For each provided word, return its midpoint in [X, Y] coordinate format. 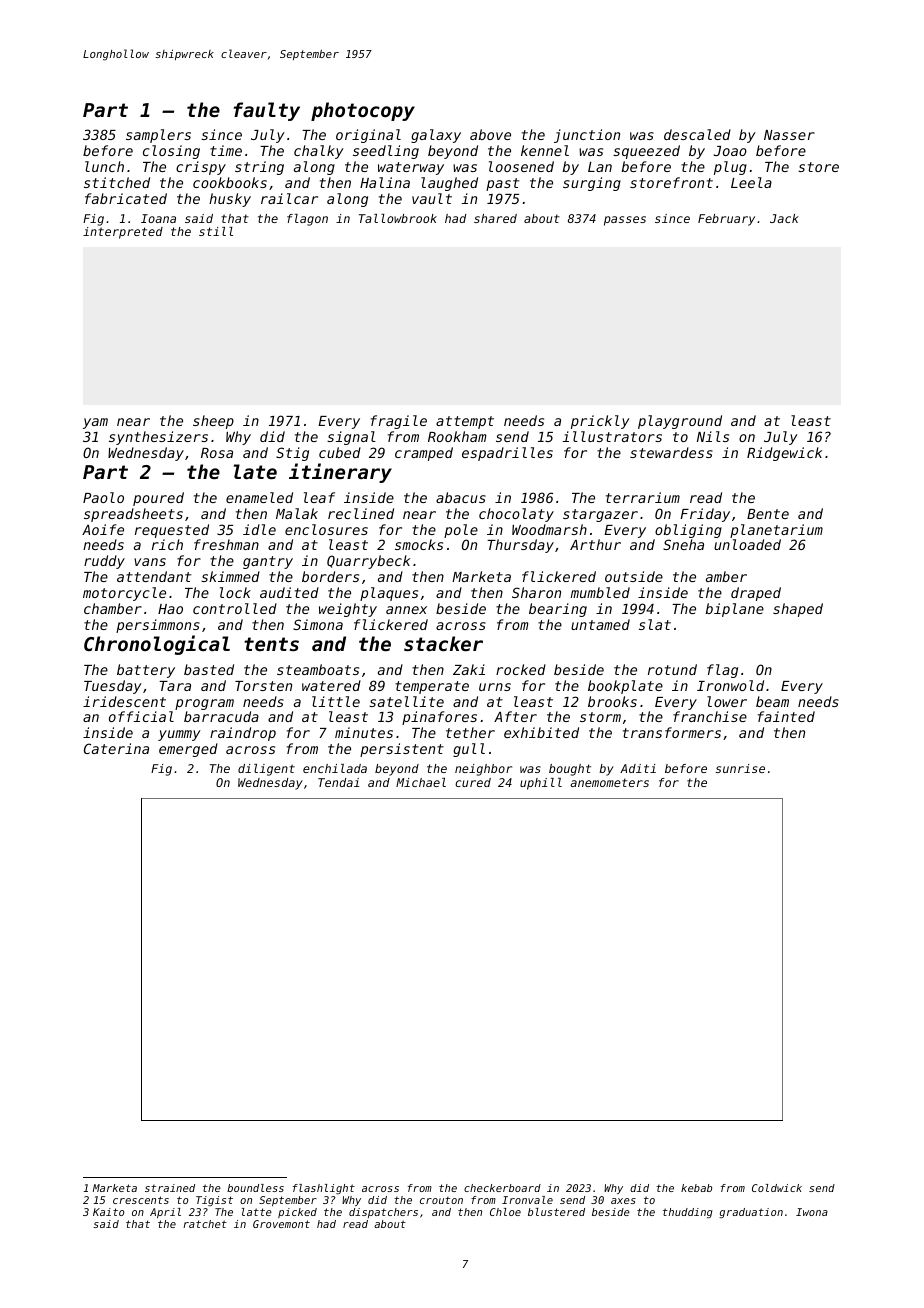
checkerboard [502, 1188]
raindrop [243, 734]
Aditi [638, 768]
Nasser [789, 135]
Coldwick [777, 1188]
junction [587, 136]
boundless [255, 1188]
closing [171, 152]
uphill [541, 784]
